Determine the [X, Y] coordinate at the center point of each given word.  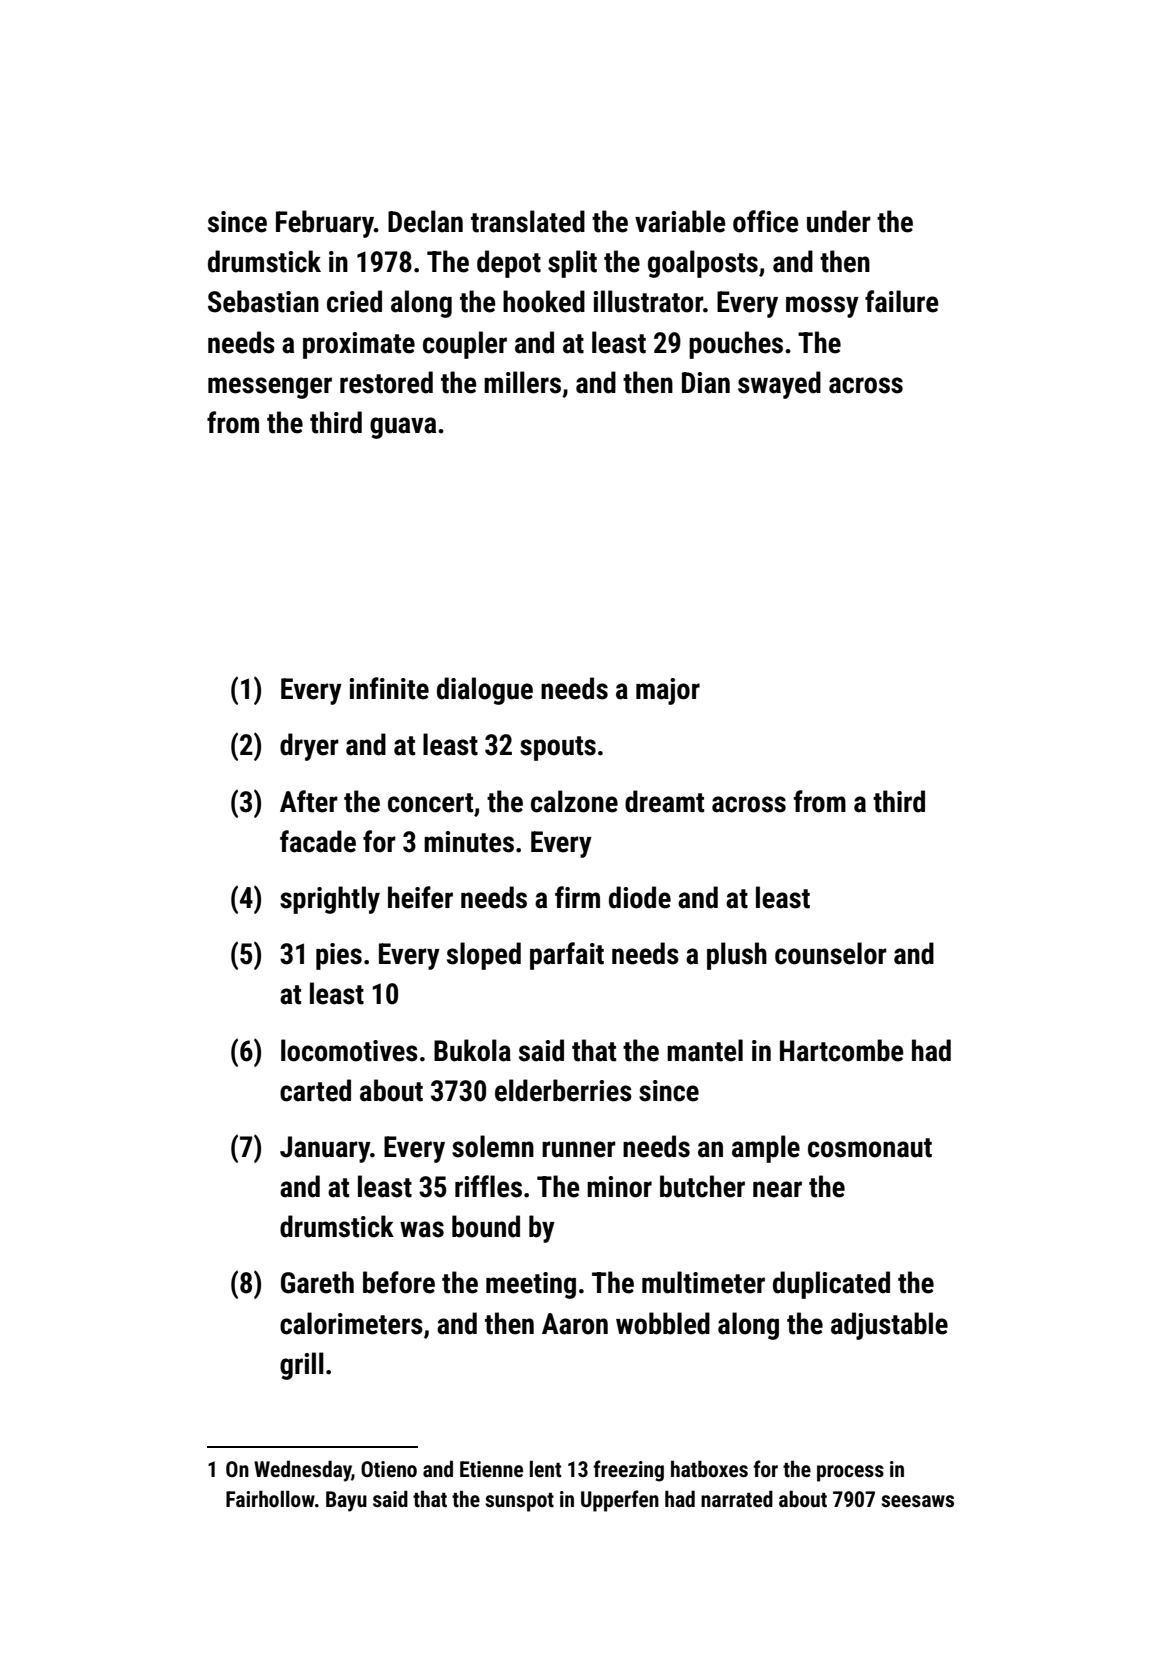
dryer [309, 747]
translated [528, 221]
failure [901, 301]
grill [302, 1366]
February [325, 224]
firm [577, 897]
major [668, 691]
